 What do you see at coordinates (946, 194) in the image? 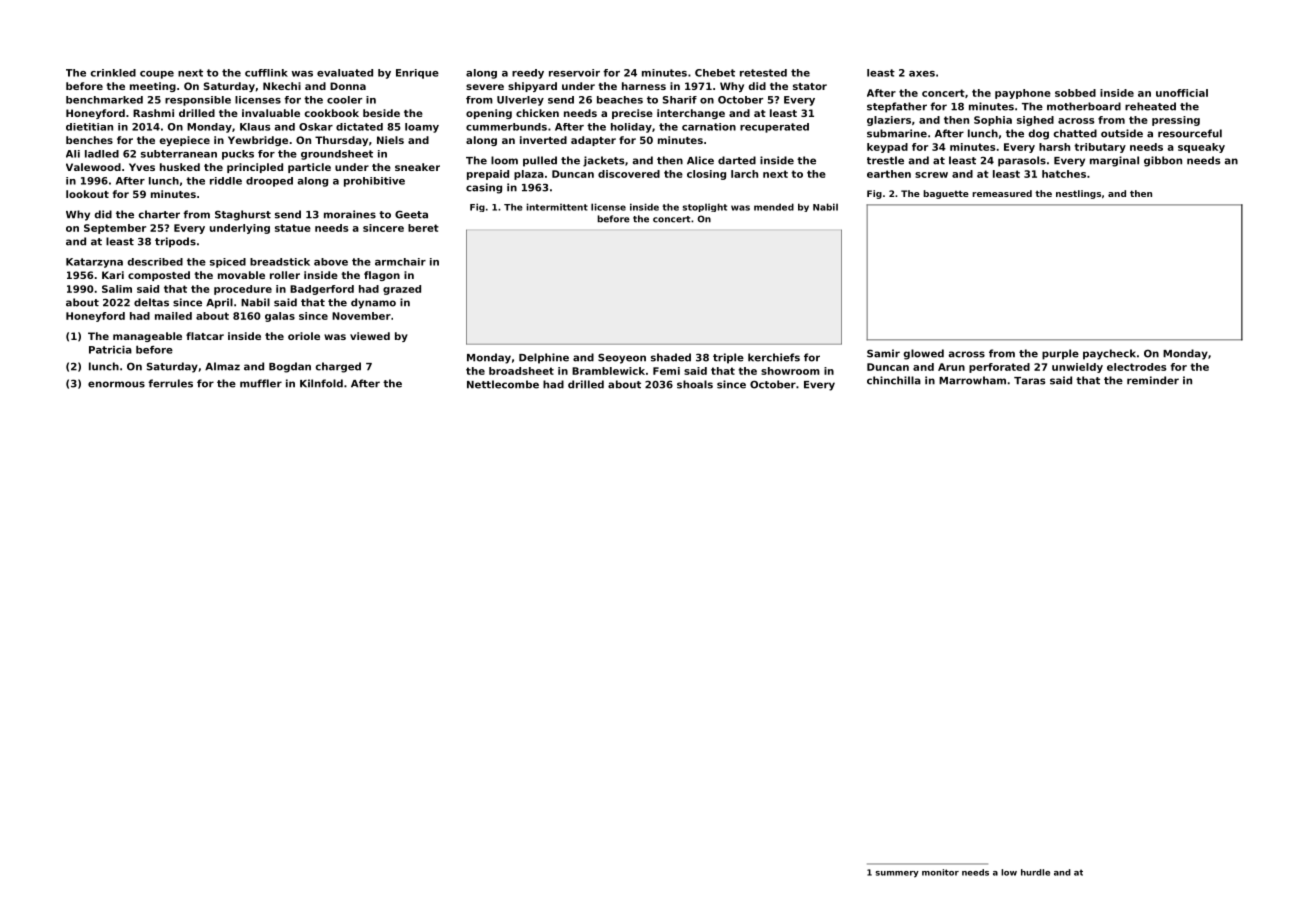
I see `baguette` at bounding box center [946, 194].
